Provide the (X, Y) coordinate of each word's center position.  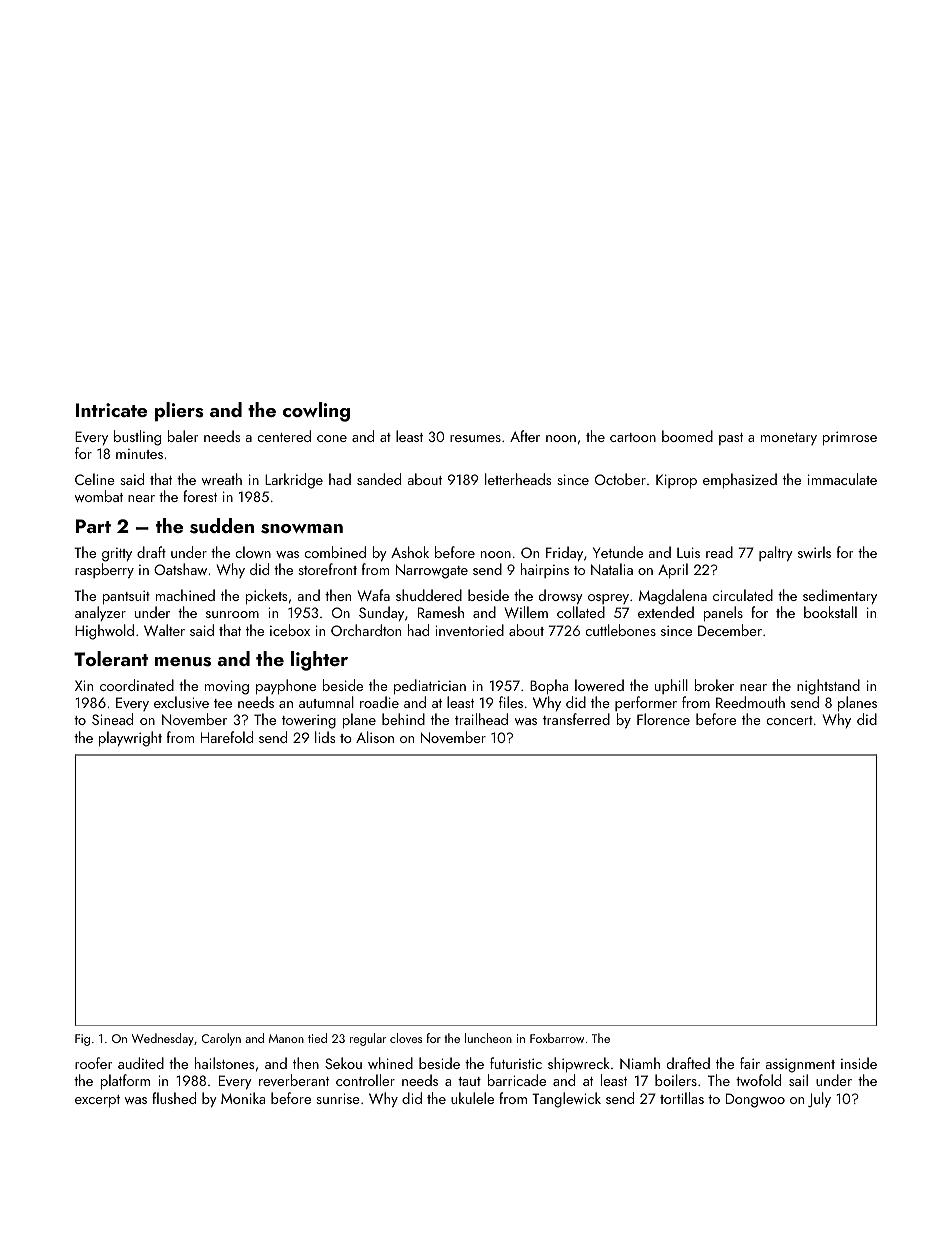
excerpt (97, 1101)
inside (859, 1063)
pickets (266, 596)
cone (332, 438)
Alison (375, 737)
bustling (137, 438)
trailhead (481, 719)
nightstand (828, 687)
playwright (130, 739)
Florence (663, 719)
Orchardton (366, 630)
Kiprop (676, 481)
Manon (286, 1038)
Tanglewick (566, 1100)
